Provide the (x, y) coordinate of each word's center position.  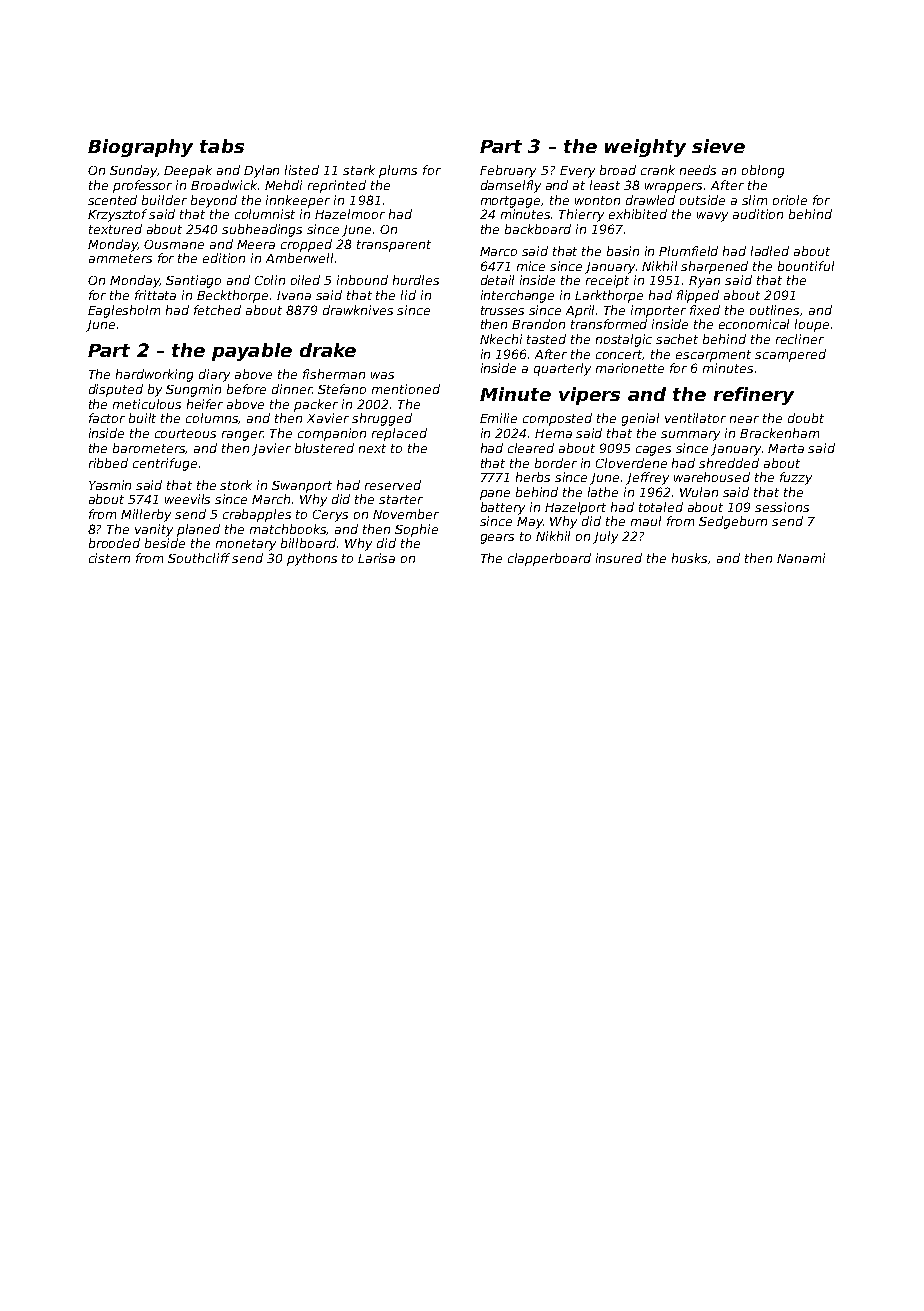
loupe (812, 325)
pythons (312, 559)
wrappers (673, 188)
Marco (498, 251)
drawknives (358, 310)
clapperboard (549, 559)
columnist (265, 214)
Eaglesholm (124, 311)
